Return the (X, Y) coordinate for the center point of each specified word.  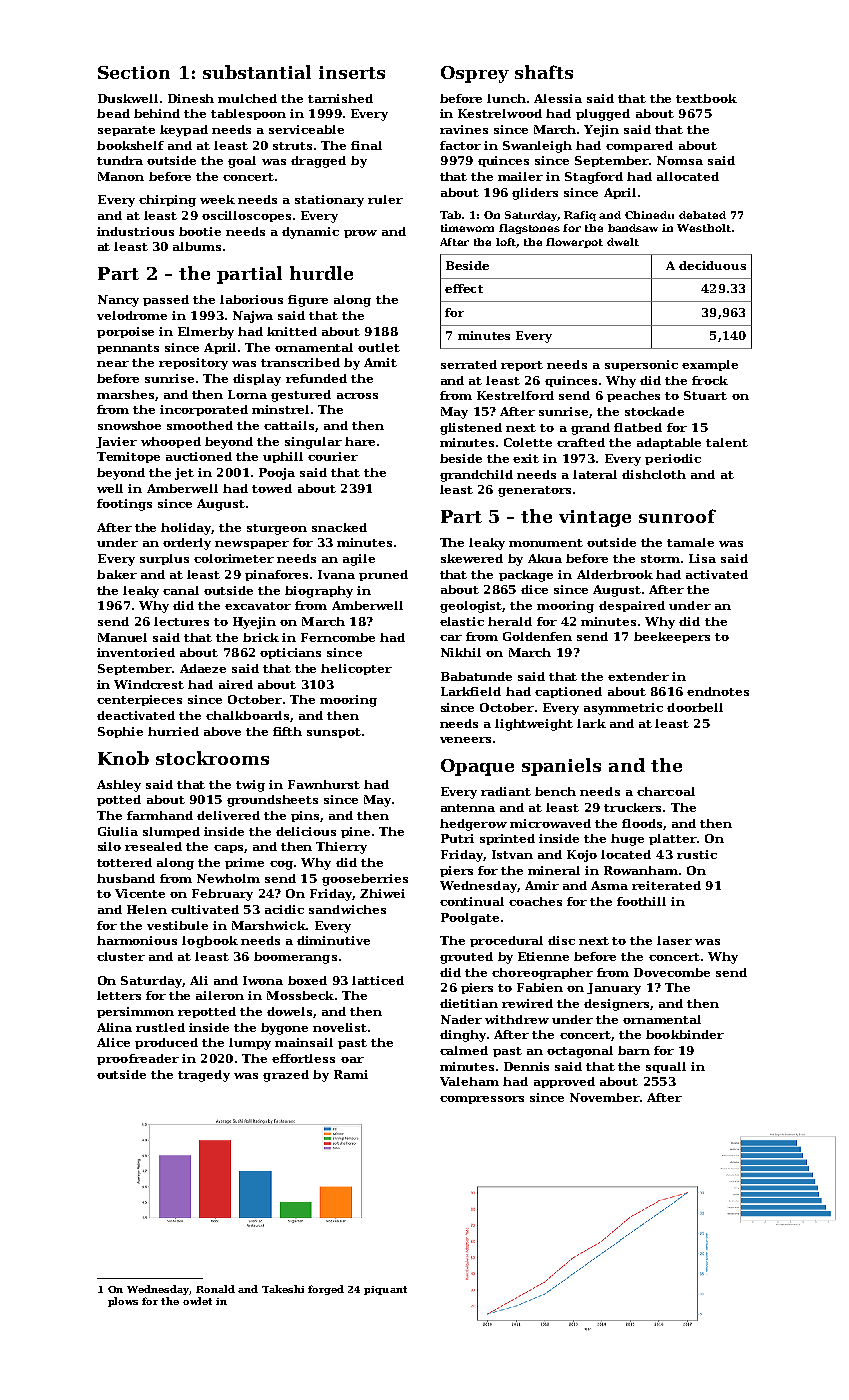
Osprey (475, 74)
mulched (247, 98)
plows (123, 1302)
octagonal (580, 1052)
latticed (378, 980)
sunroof (677, 516)
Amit (380, 362)
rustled (160, 1027)
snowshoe (129, 425)
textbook (706, 98)
